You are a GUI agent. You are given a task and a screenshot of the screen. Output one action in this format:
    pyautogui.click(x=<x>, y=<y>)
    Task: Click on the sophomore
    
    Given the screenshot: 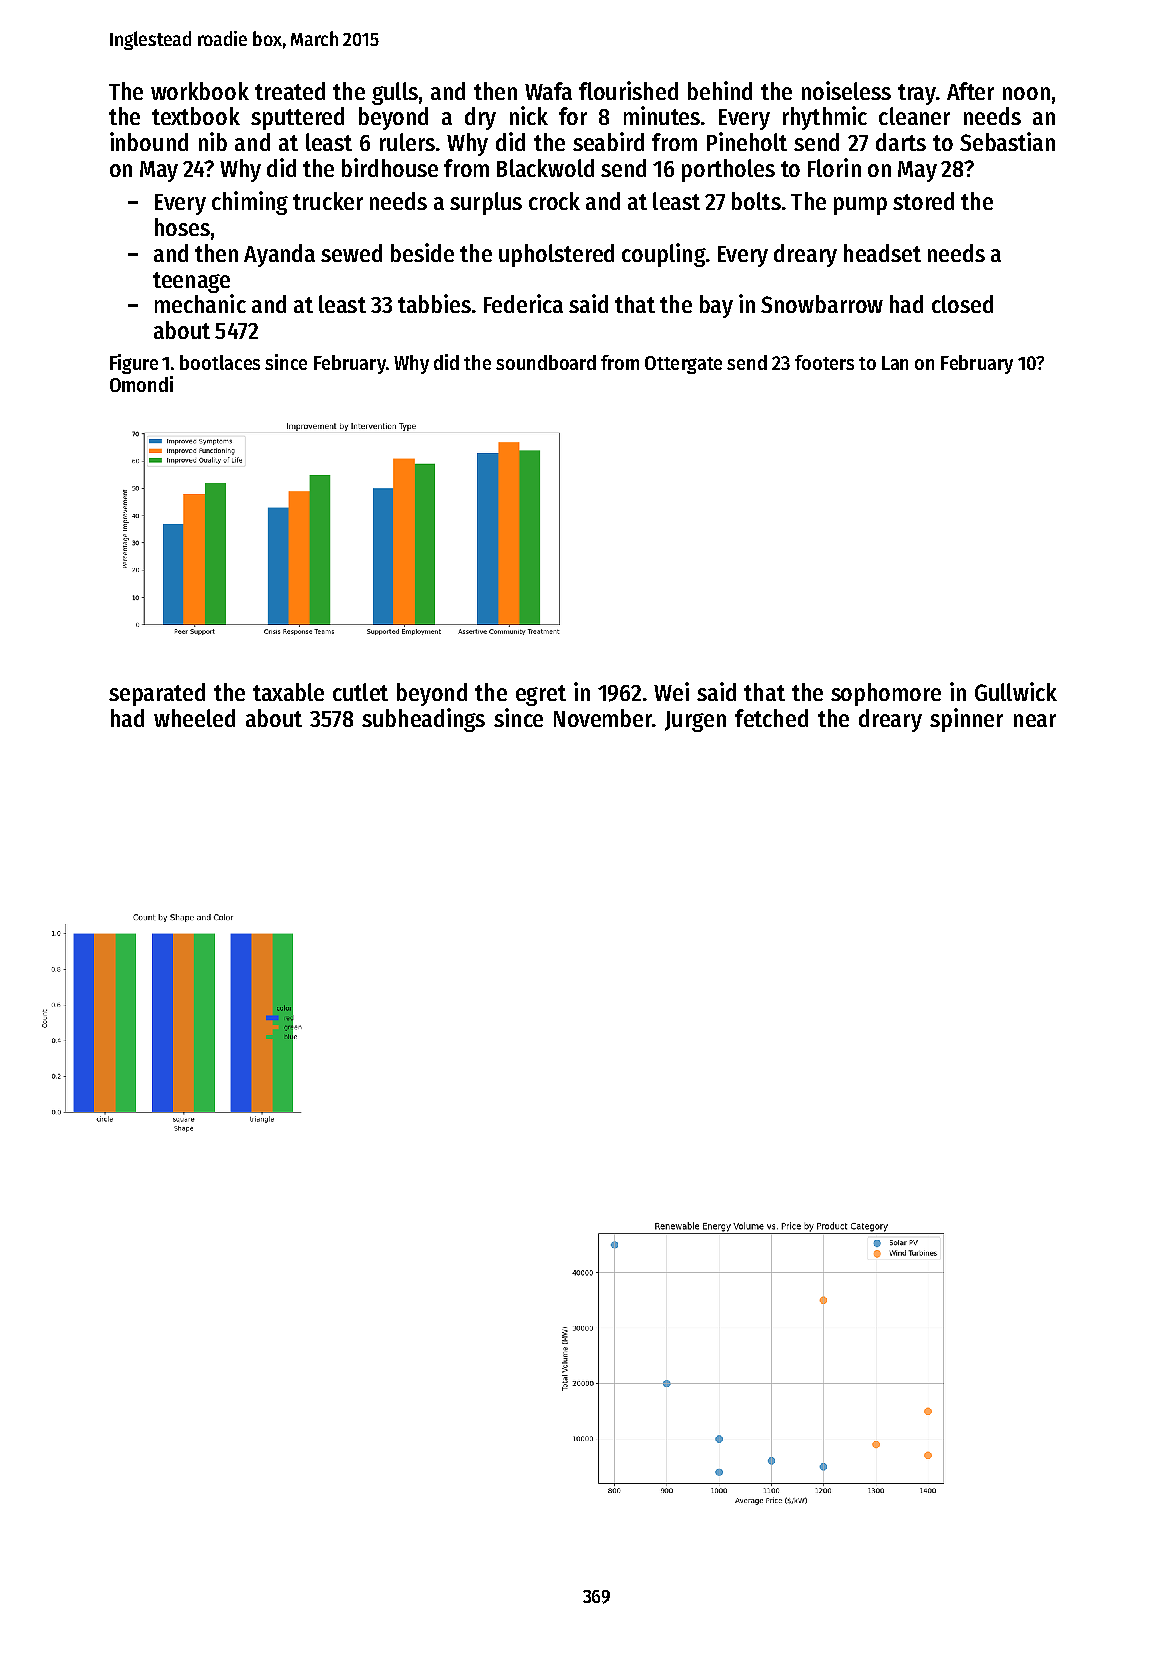 What is the action you would take?
    pyautogui.click(x=886, y=694)
